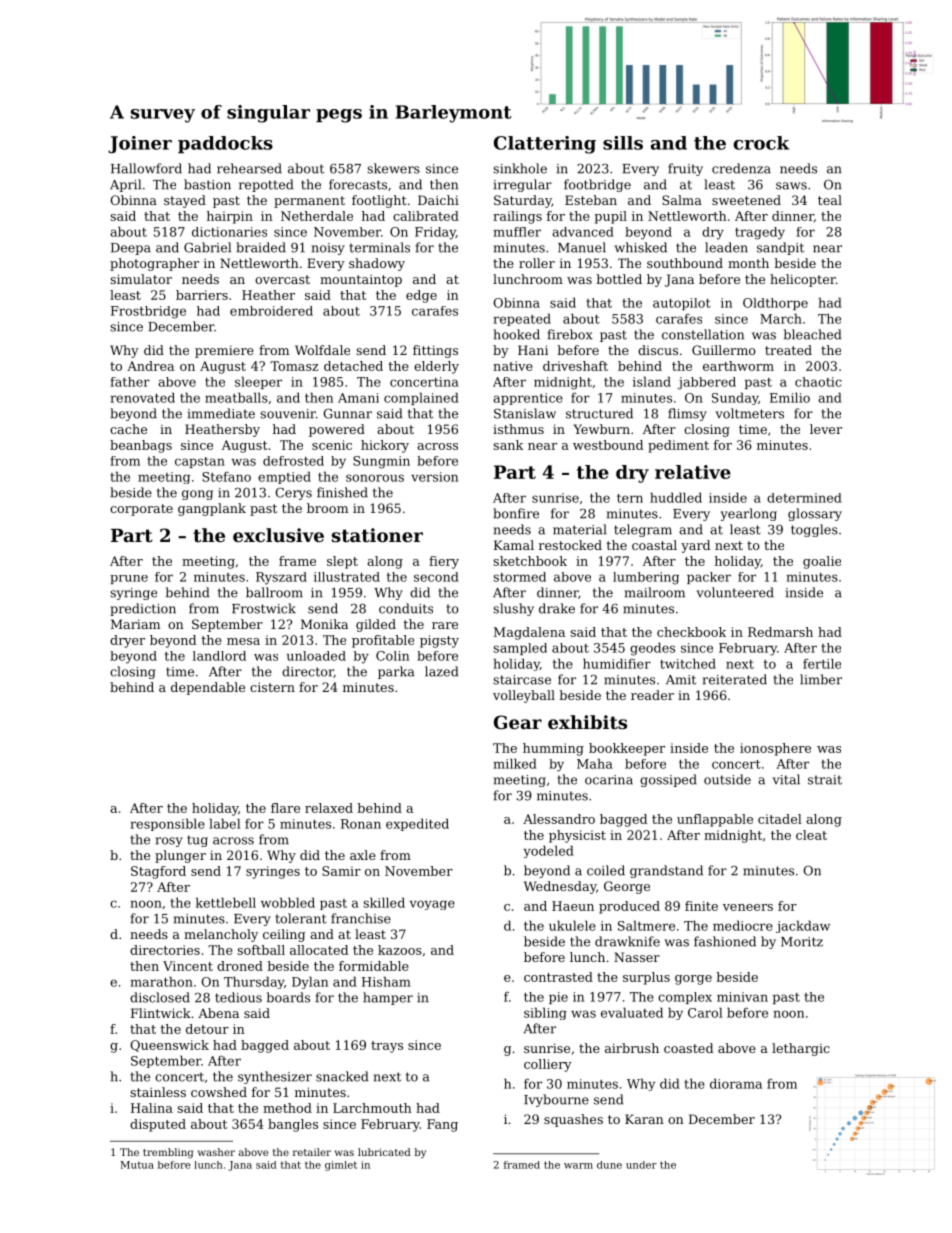 The width and height of the screenshot is (952, 1233). Describe the element at coordinates (761, 143) in the screenshot. I see `crock` at that location.
